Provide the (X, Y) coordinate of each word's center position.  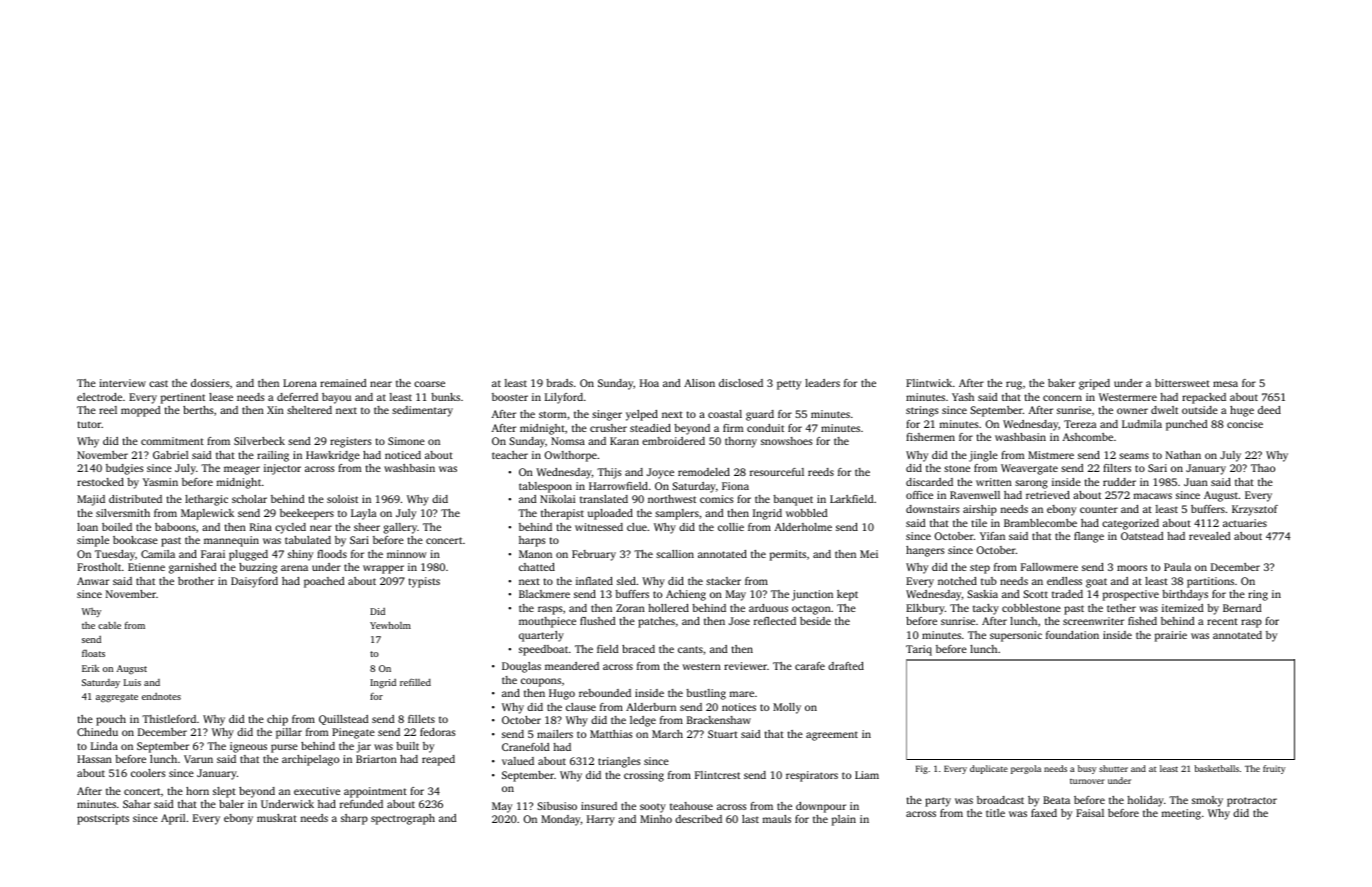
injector (282, 469)
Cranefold (526, 747)
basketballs (1217, 768)
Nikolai (557, 499)
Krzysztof (1255, 510)
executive (317, 791)
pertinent (183, 398)
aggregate (117, 698)
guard (760, 415)
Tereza (1080, 424)
